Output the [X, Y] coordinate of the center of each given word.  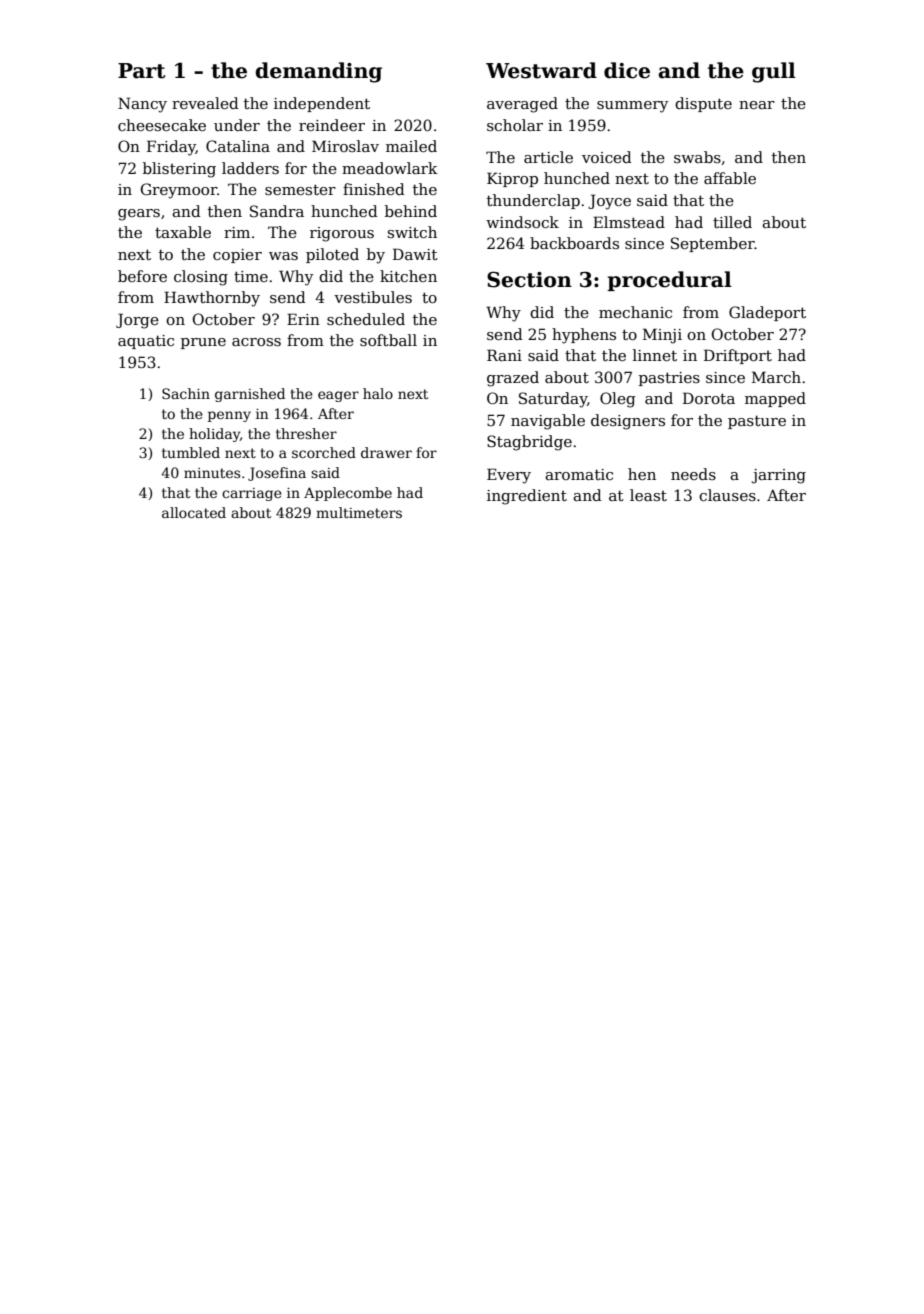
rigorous [342, 234]
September [713, 244]
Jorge [137, 321]
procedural [669, 281]
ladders [250, 168]
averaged [522, 105]
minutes [212, 473]
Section [529, 279]
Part [142, 71]
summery [632, 107]
